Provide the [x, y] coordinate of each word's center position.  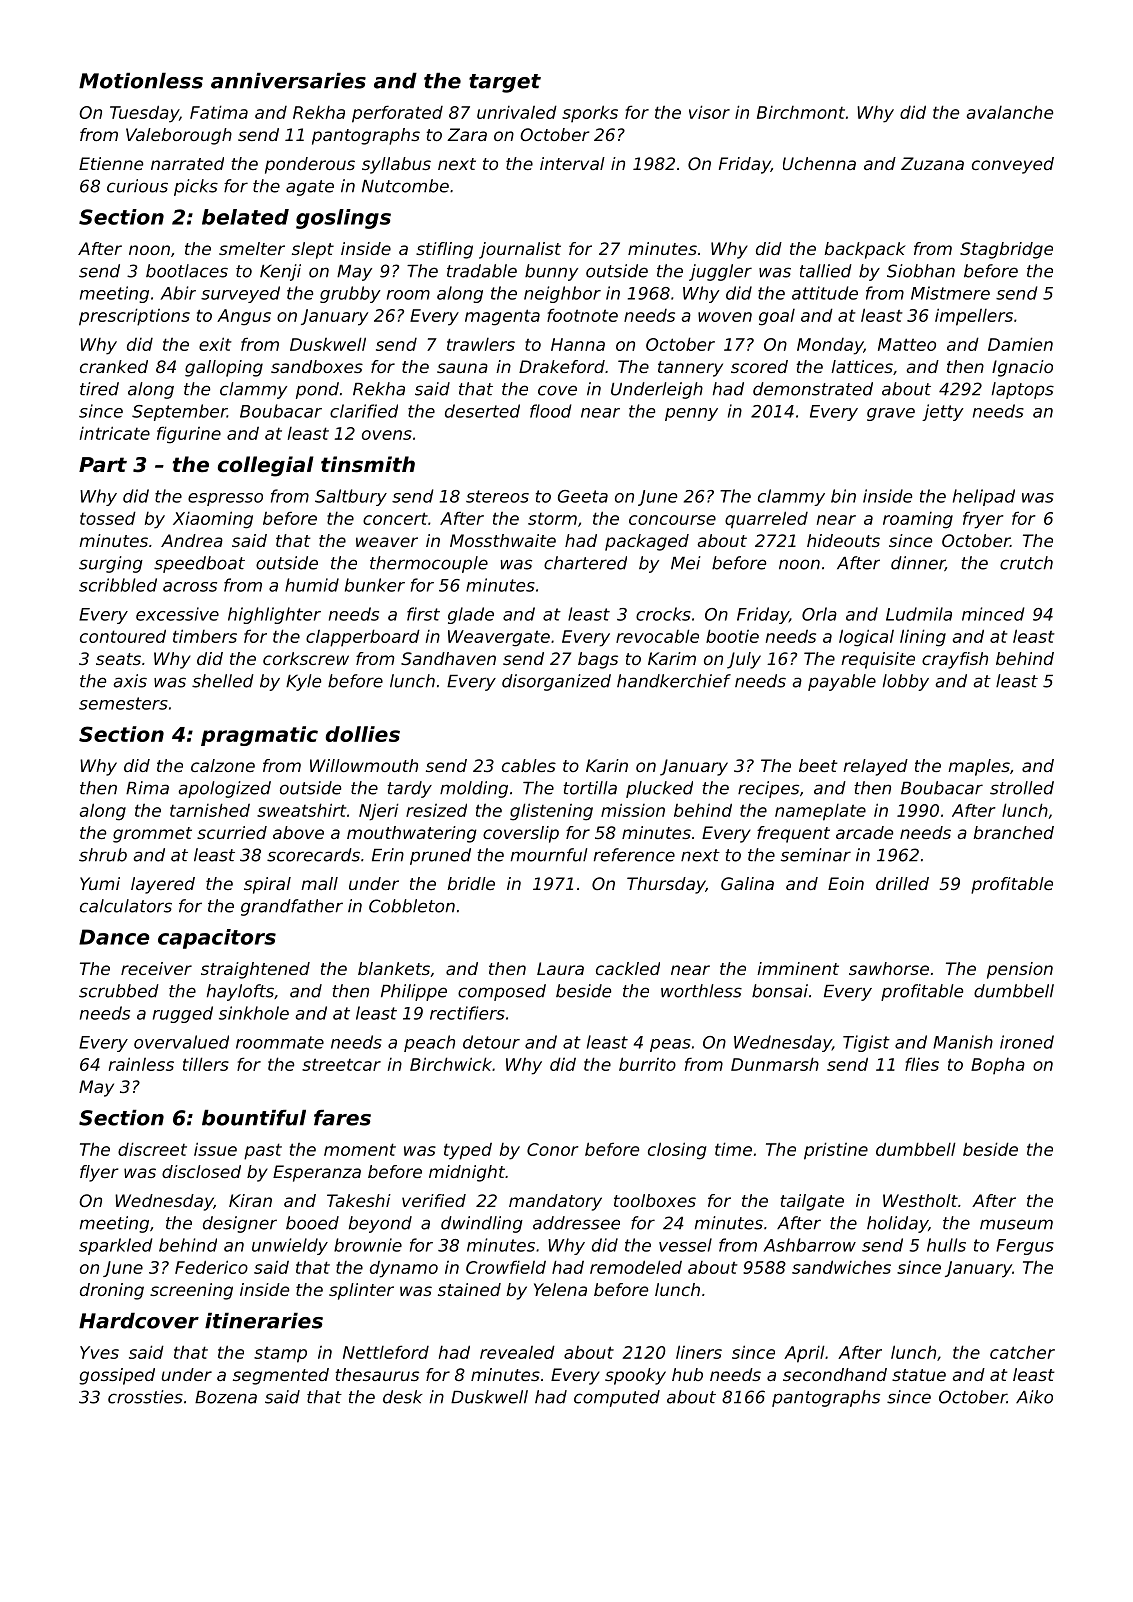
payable [842, 682]
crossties [145, 1397]
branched [1013, 832]
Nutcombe [405, 186]
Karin [607, 765]
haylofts [240, 992]
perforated [397, 114]
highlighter [274, 615]
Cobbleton [412, 906]
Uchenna [819, 163]
